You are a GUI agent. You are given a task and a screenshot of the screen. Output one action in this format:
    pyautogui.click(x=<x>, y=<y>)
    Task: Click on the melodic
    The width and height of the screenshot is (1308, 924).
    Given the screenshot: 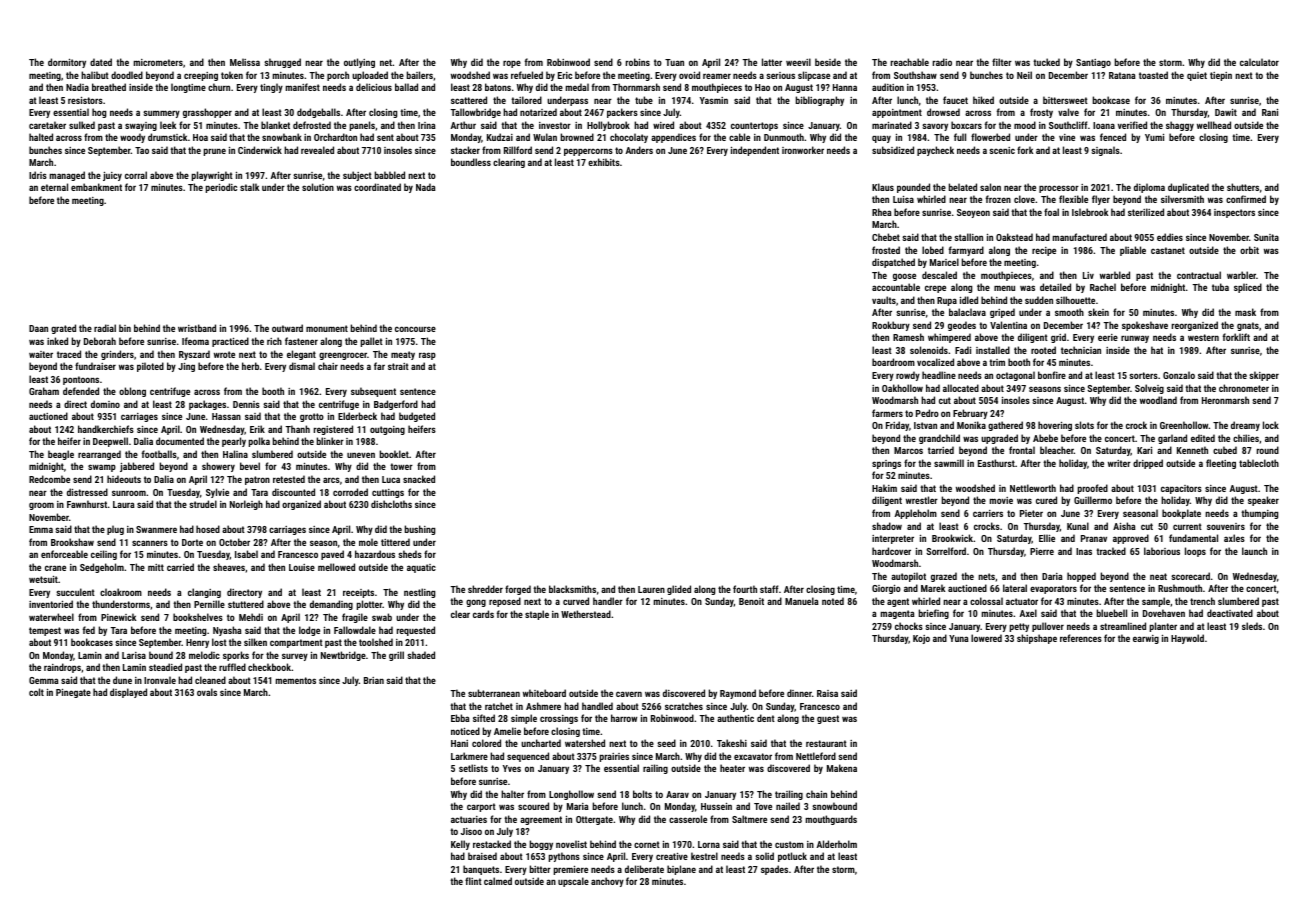 What is the action you would take?
    pyautogui.click(x=204, y=655)
